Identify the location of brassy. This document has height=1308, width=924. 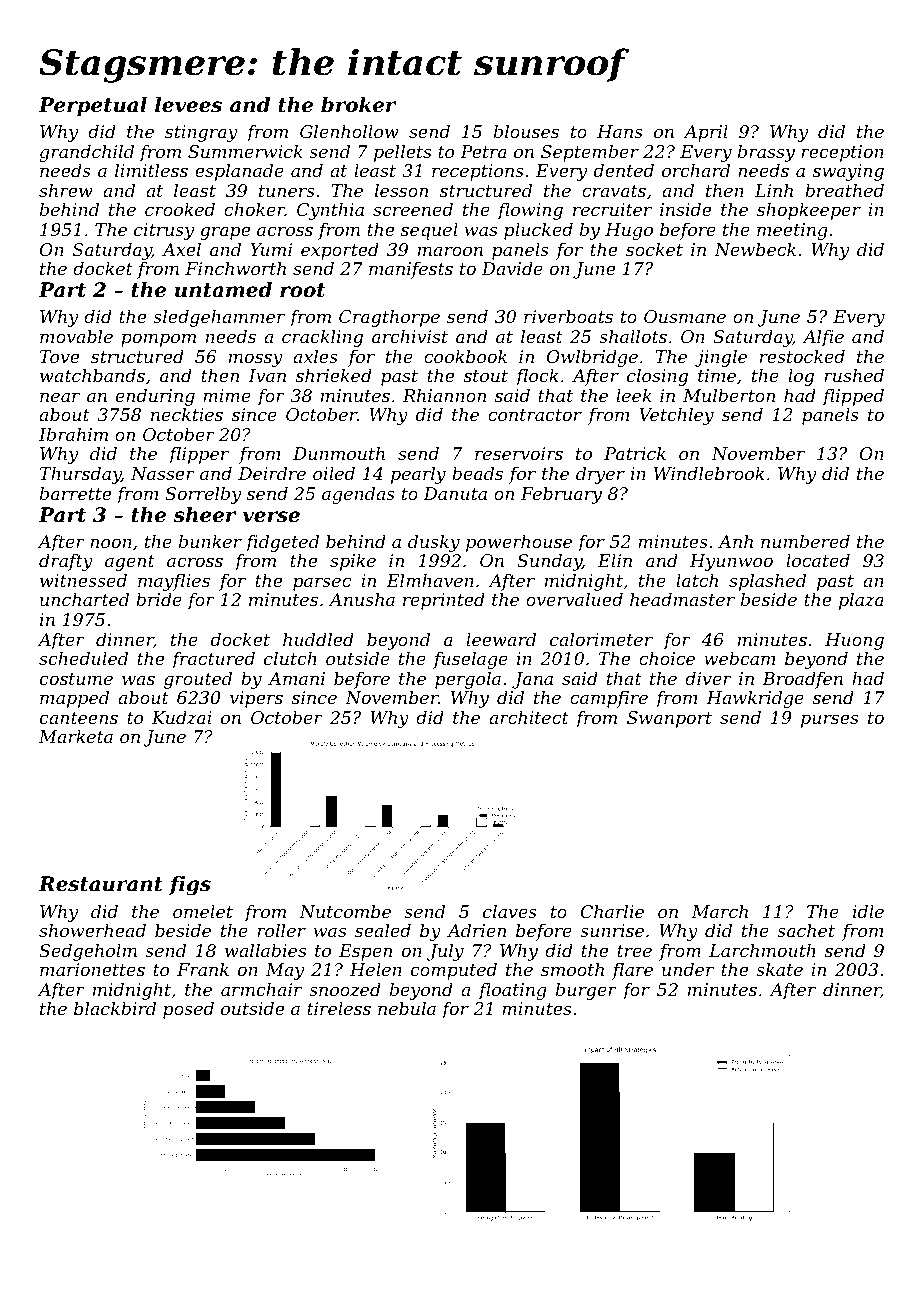
(766, 153).
